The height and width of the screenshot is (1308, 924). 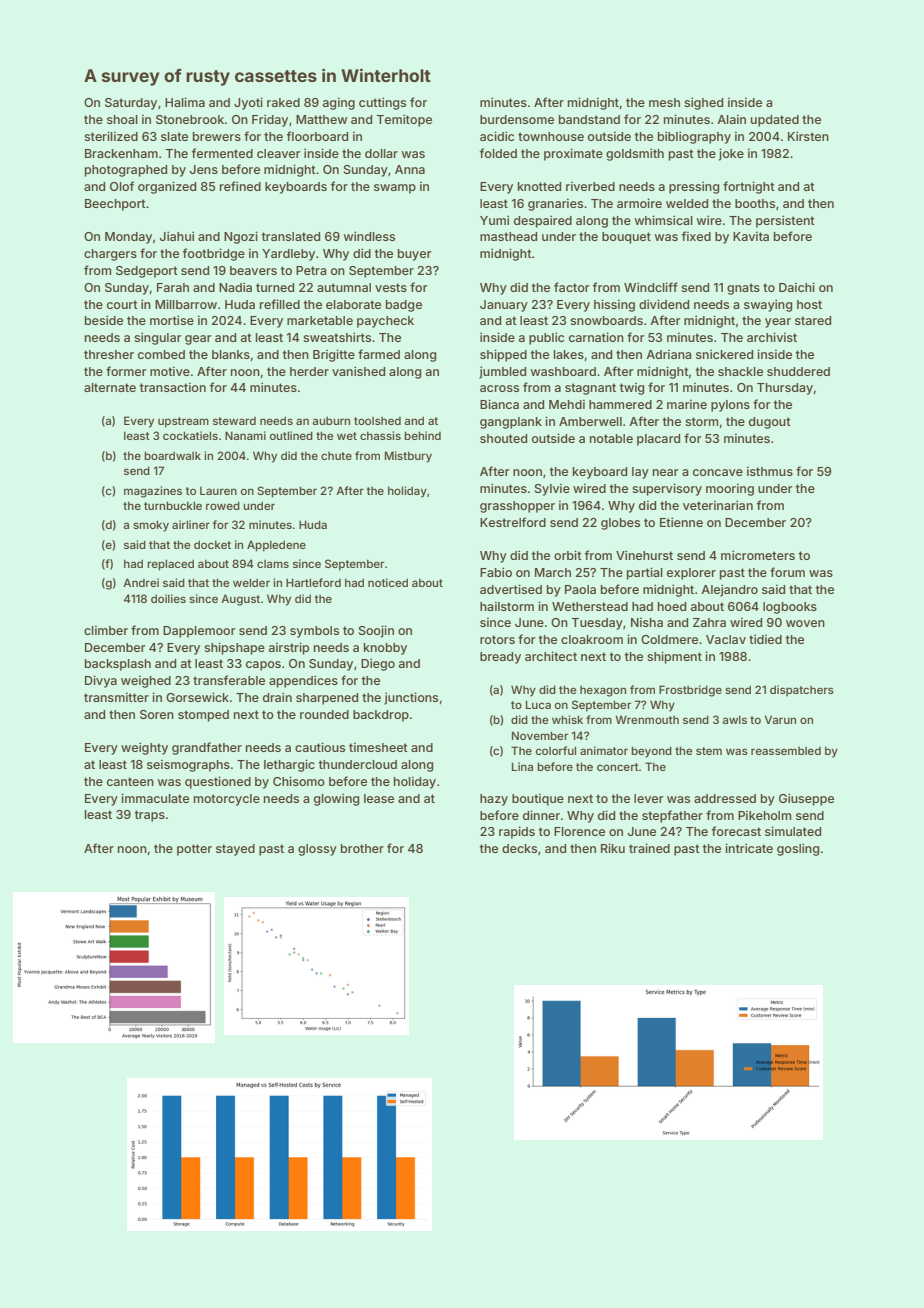 What do you see at coordinates (248, 103) in the screenshot?
I see `Jyoti` at bounding box center [248, 103].
